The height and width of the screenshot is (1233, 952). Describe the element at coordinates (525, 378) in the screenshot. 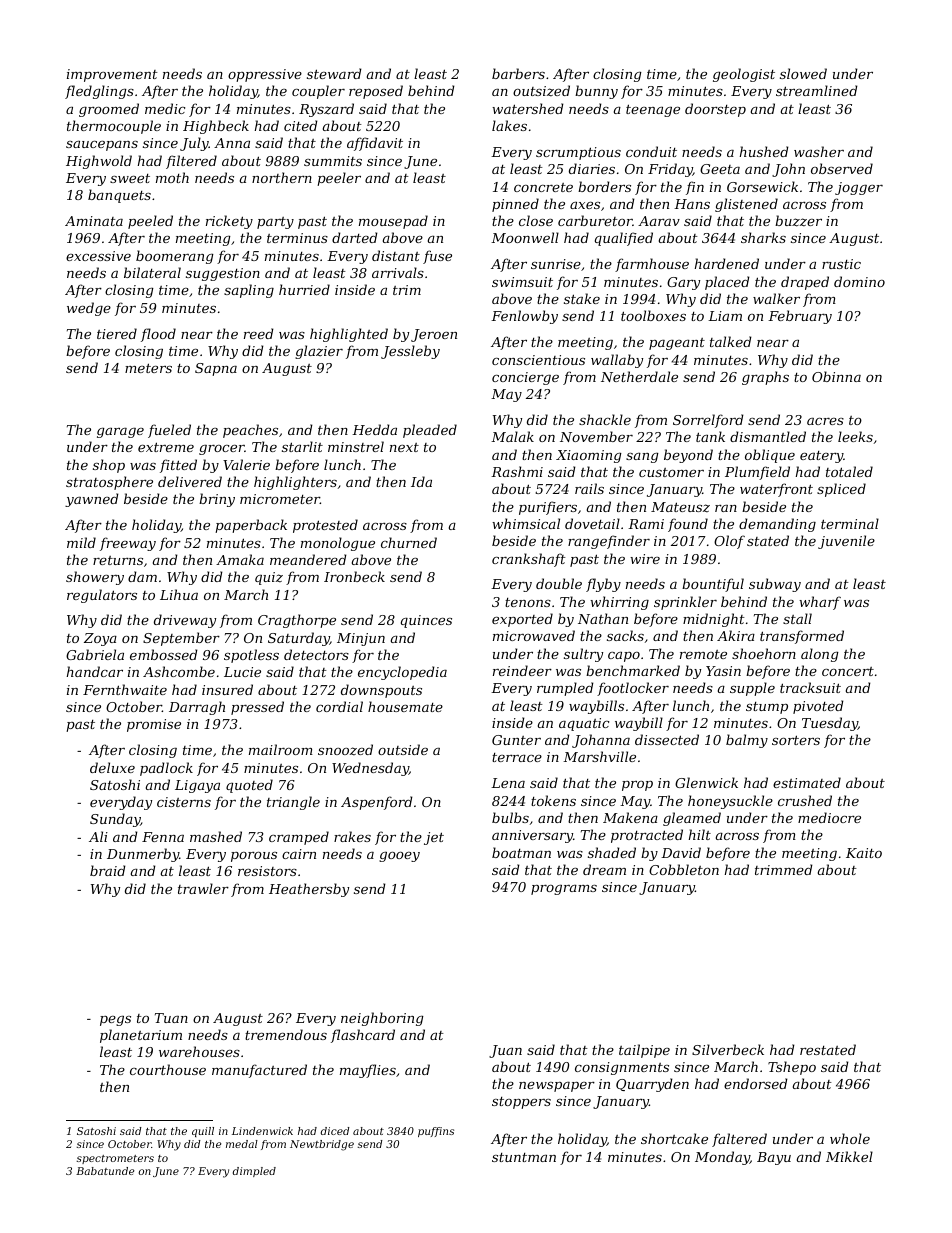

I see `concierge` at that location.
